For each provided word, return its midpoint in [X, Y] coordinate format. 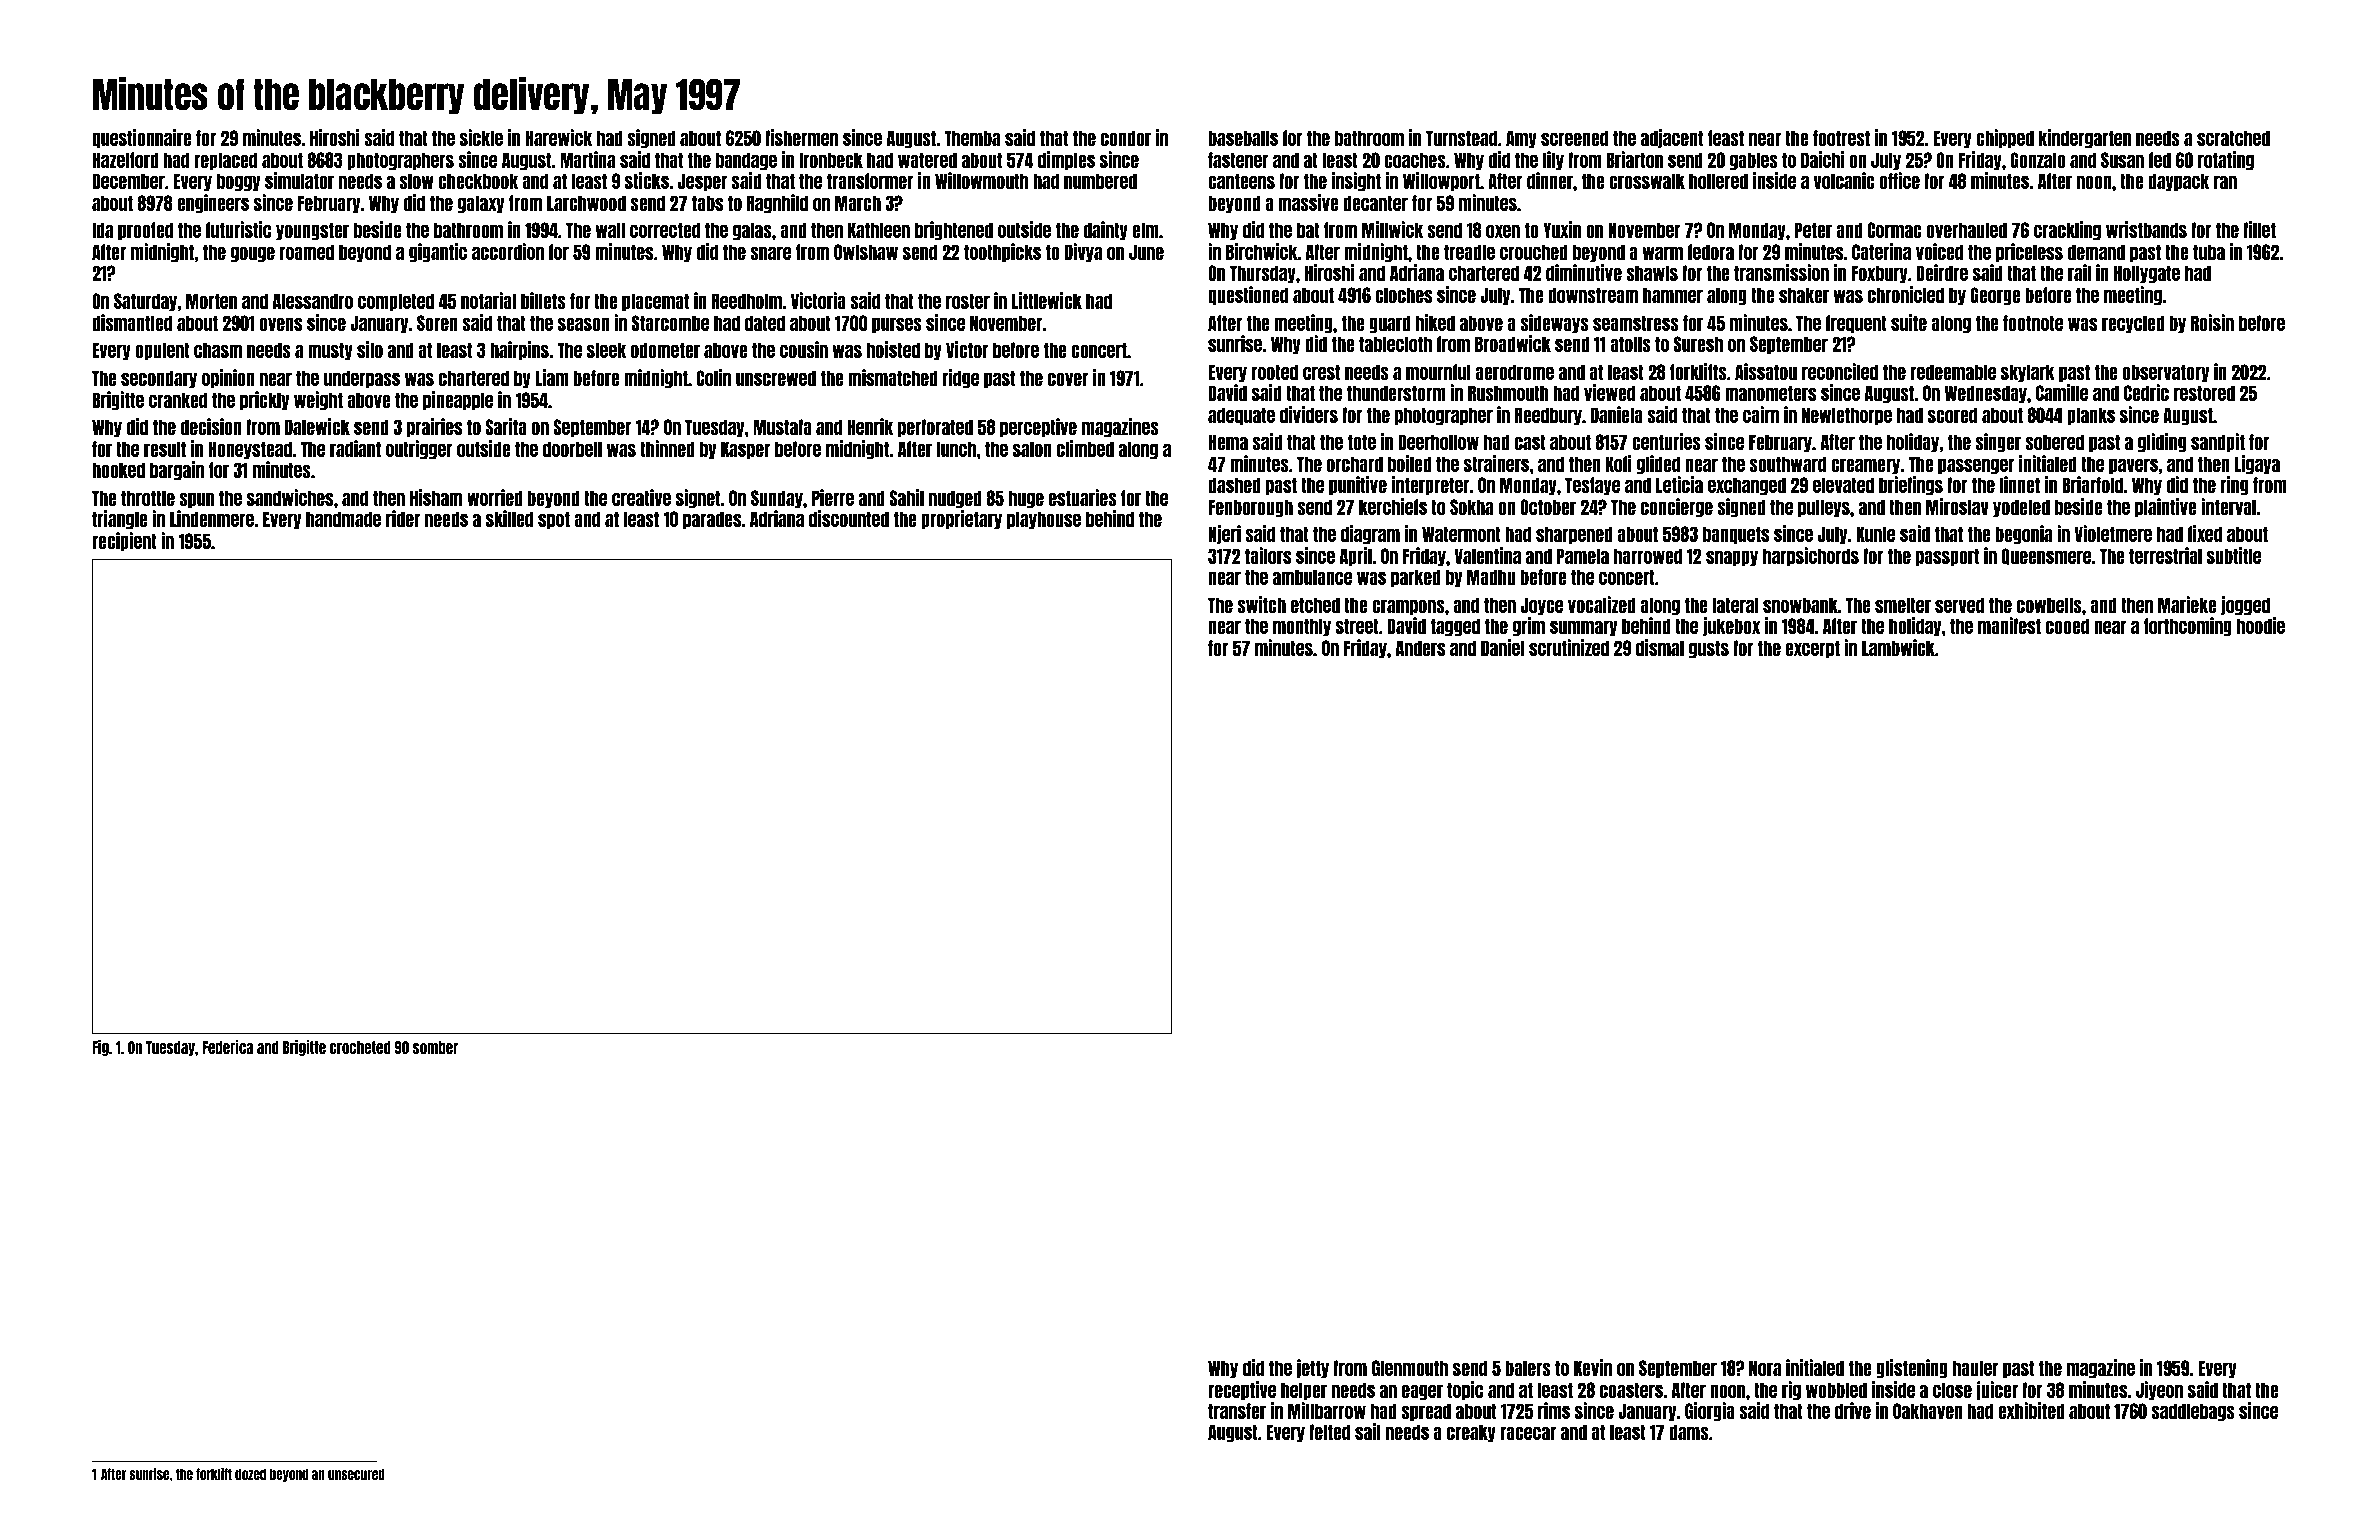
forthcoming [2188, 627]
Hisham [436, 497]
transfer [1237, 1411]
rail [2079, 272]
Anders [1420, 648]
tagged [1455, 627]
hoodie [2261, 625]
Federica [228, 1047]
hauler [1976, 1368]
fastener [1238, 160]
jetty [1313, 1368]
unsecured [356, 1474]
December [128, 181]
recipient [124, 541]
